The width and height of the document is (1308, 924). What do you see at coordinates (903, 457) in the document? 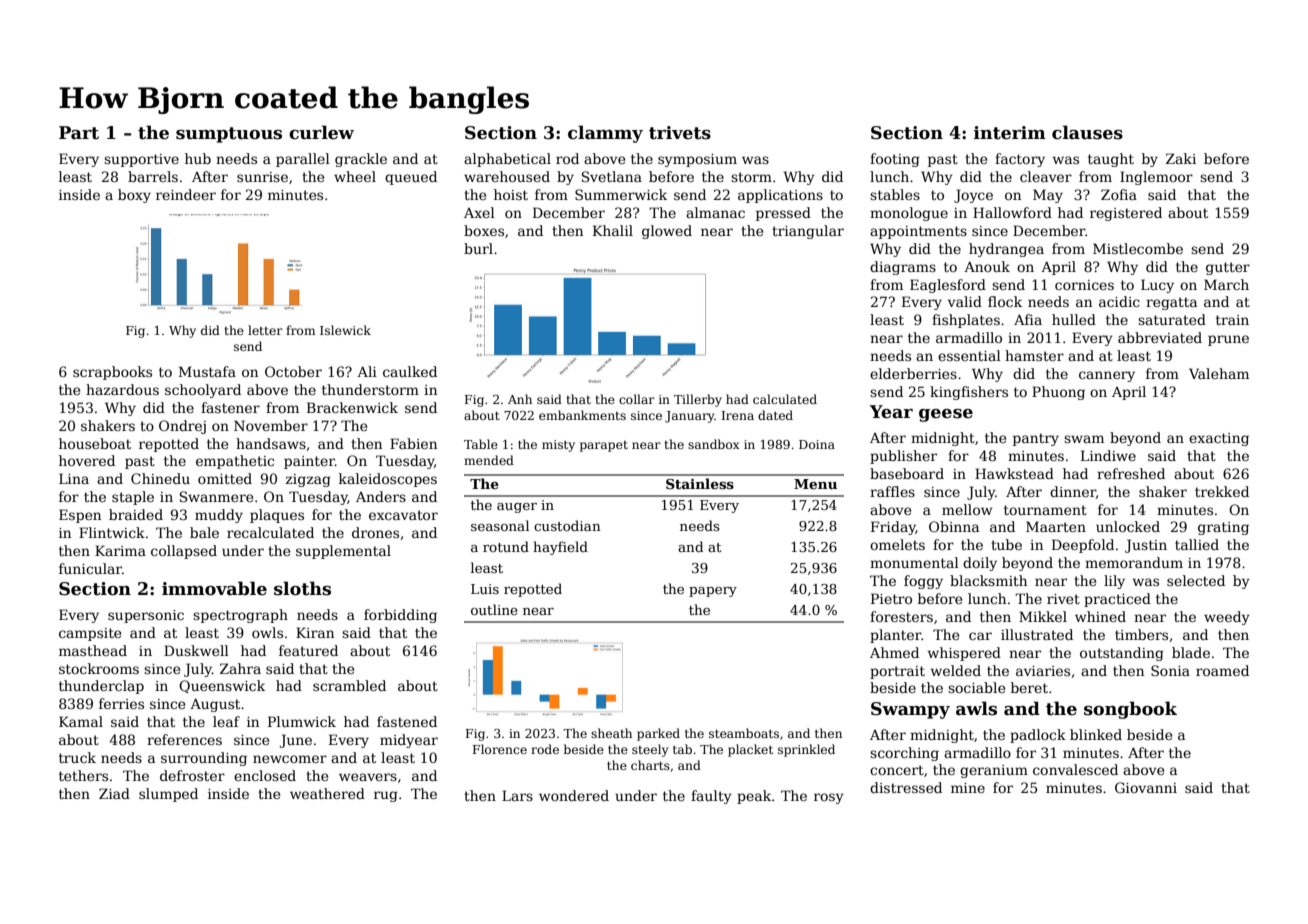
I see `publisher` at bounding box center [903, 457].
